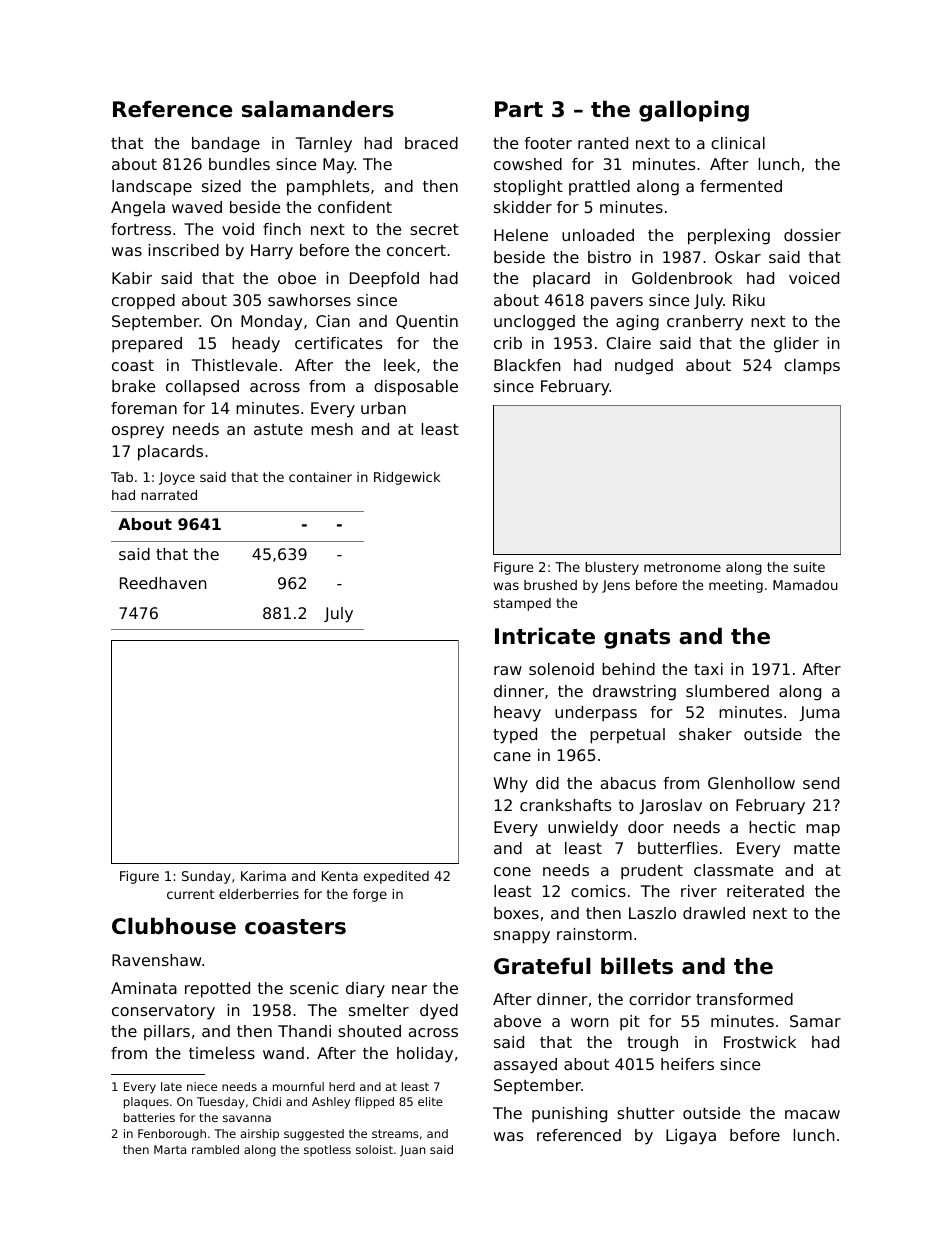 The width and height of the document is (952, 1233). I want to click on did, so click(547, 783).
